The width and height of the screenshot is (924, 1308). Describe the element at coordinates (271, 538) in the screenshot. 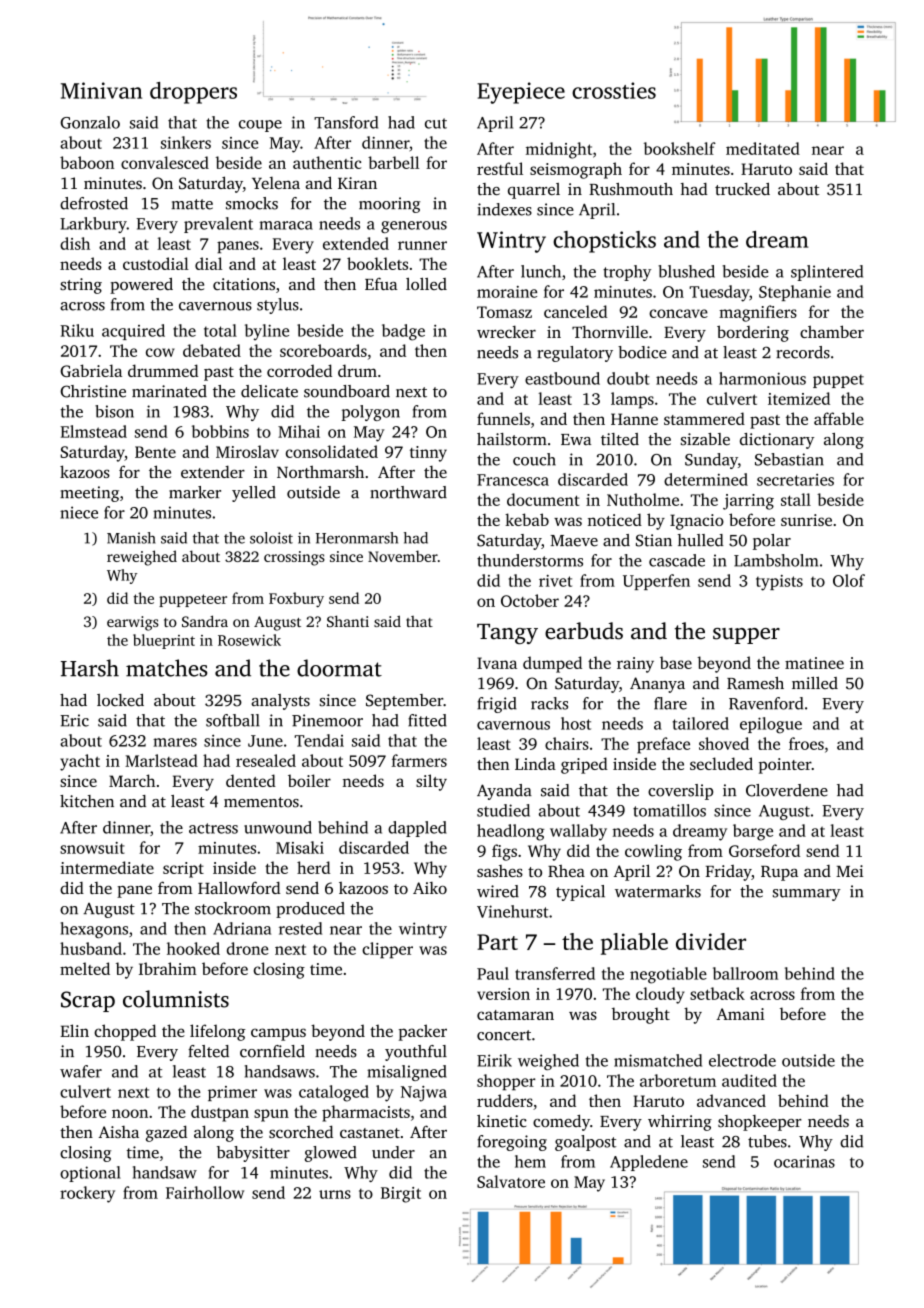

I see `soloist` at that location.
